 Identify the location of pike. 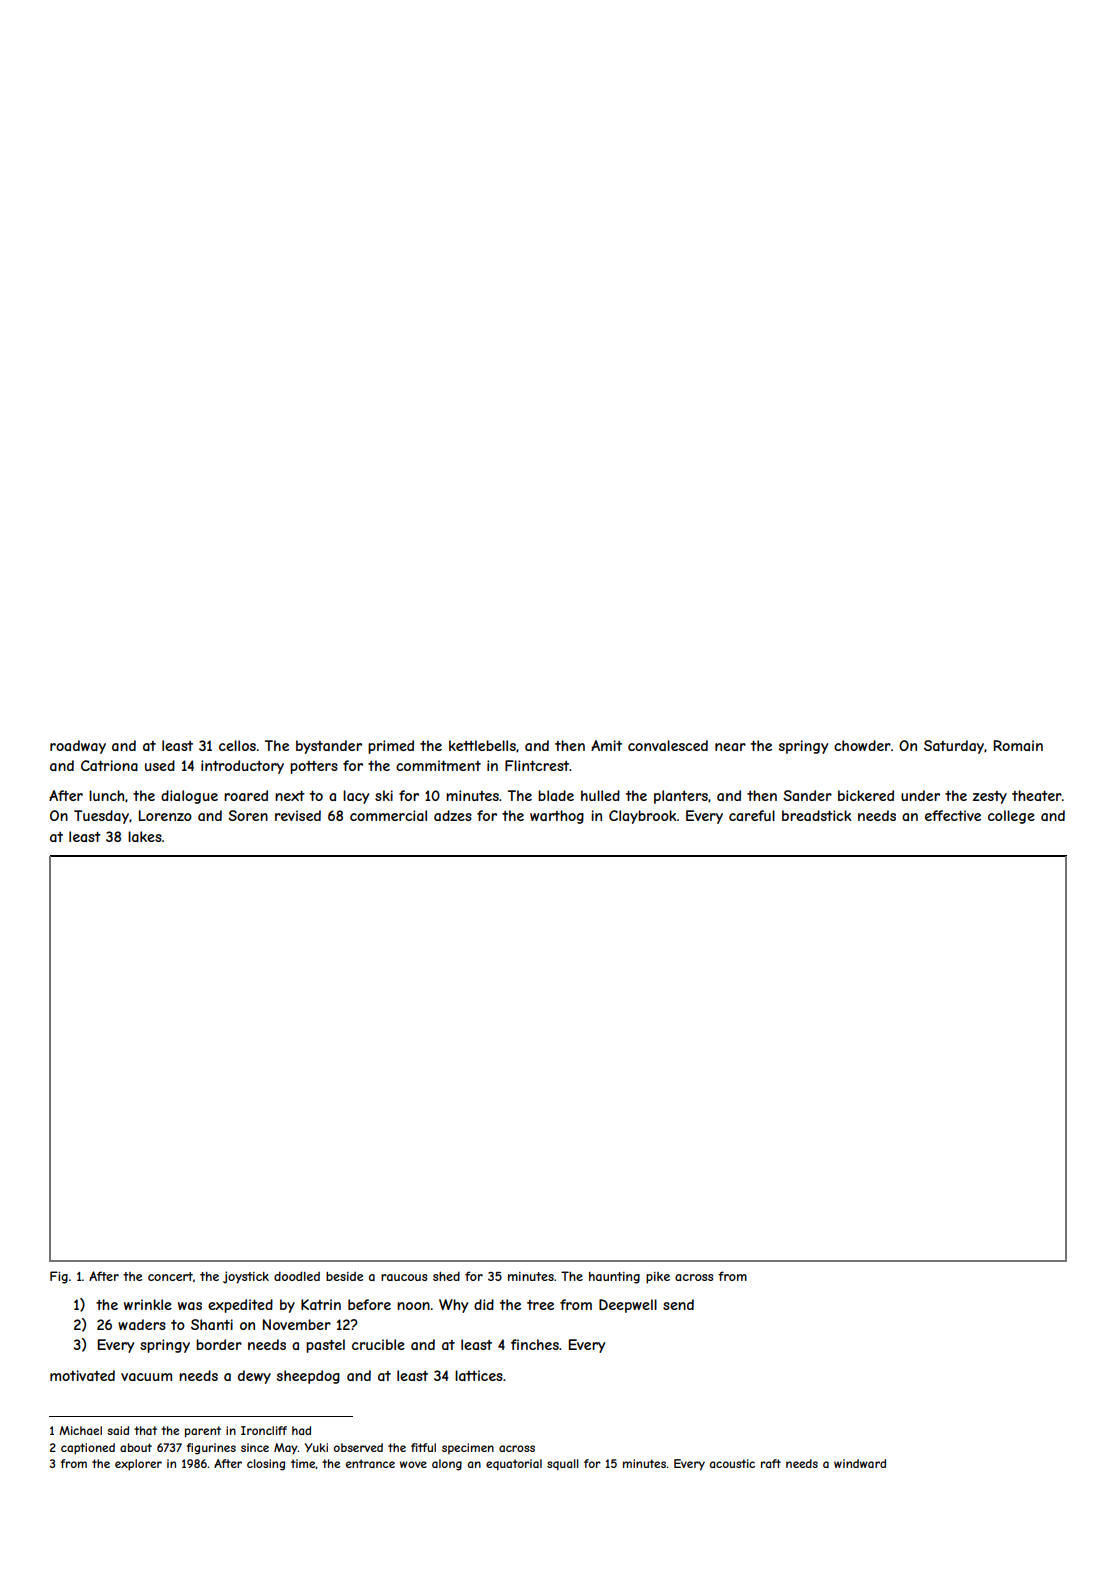
(658, 1278).
